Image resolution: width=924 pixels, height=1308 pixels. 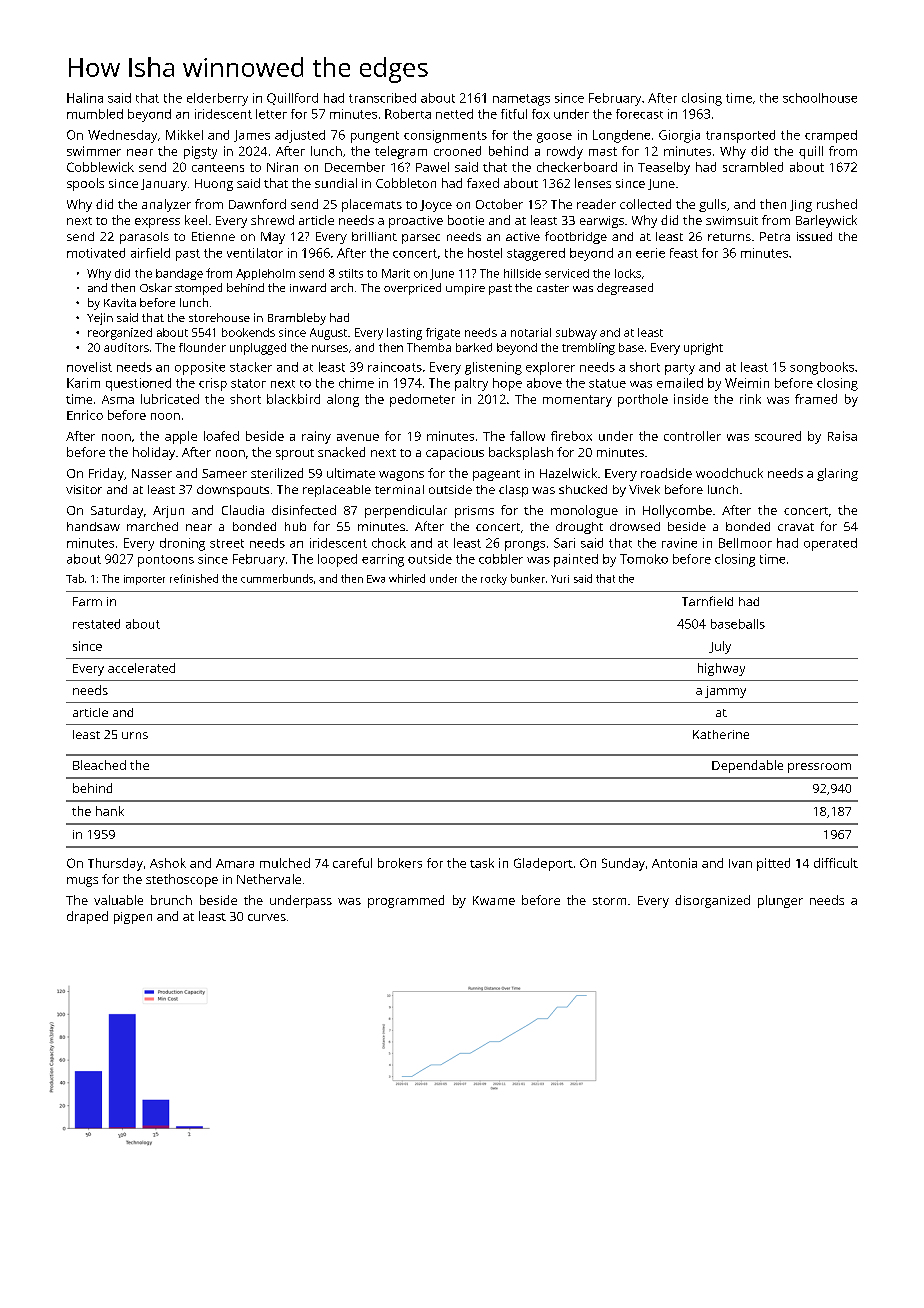 What do you see at coordinates (494, 579) in the screenshot?
I see `rocky` at bounding box center [494, 579].
